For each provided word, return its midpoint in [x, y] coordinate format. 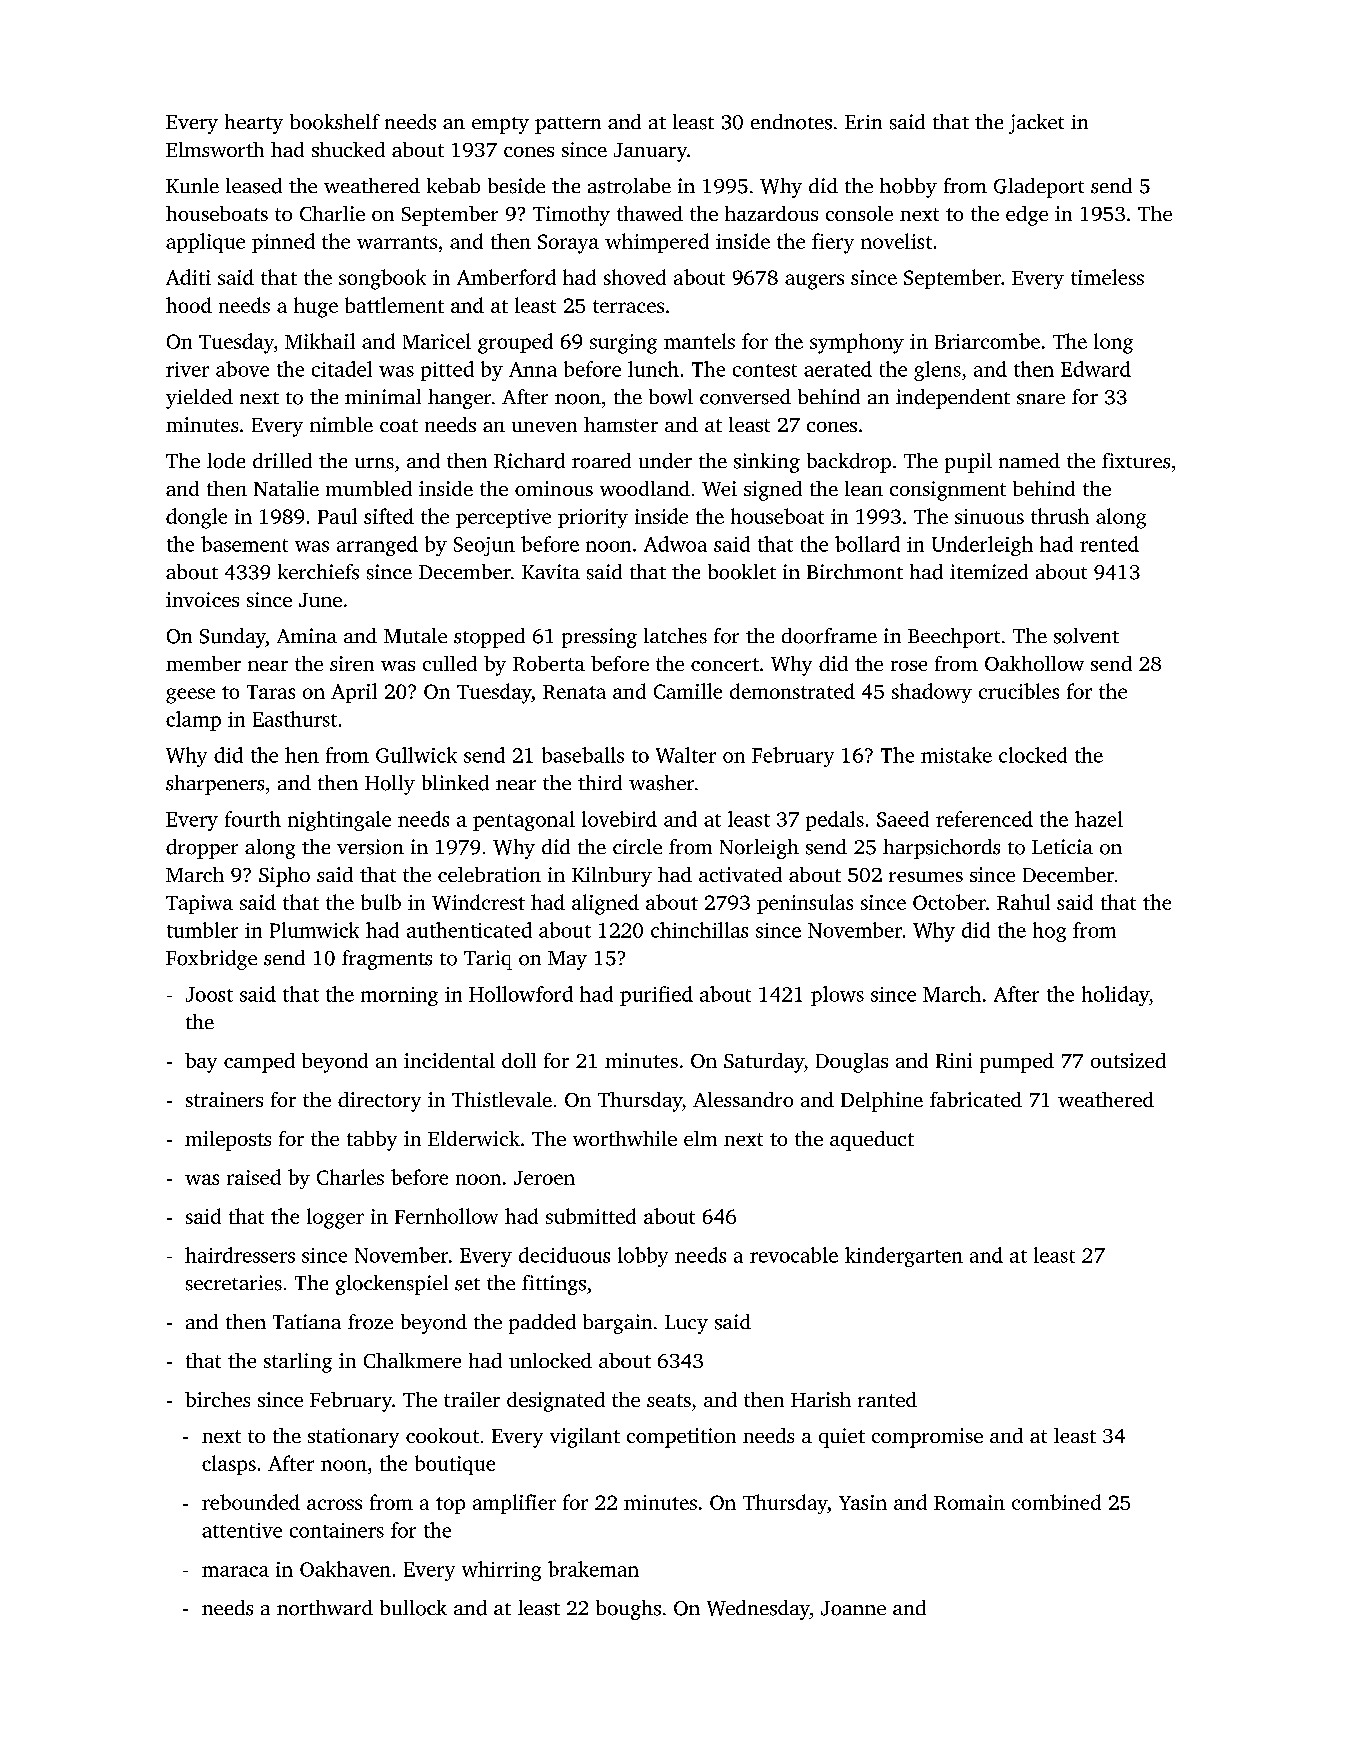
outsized [1128, 1060]
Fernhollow [446, 1216]
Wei [719, 488]
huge [316, 307]
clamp [193, 721]
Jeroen [544, 1178]
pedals [835, 821]
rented [1109, 544]
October [949, 902]
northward [325, 1608]
